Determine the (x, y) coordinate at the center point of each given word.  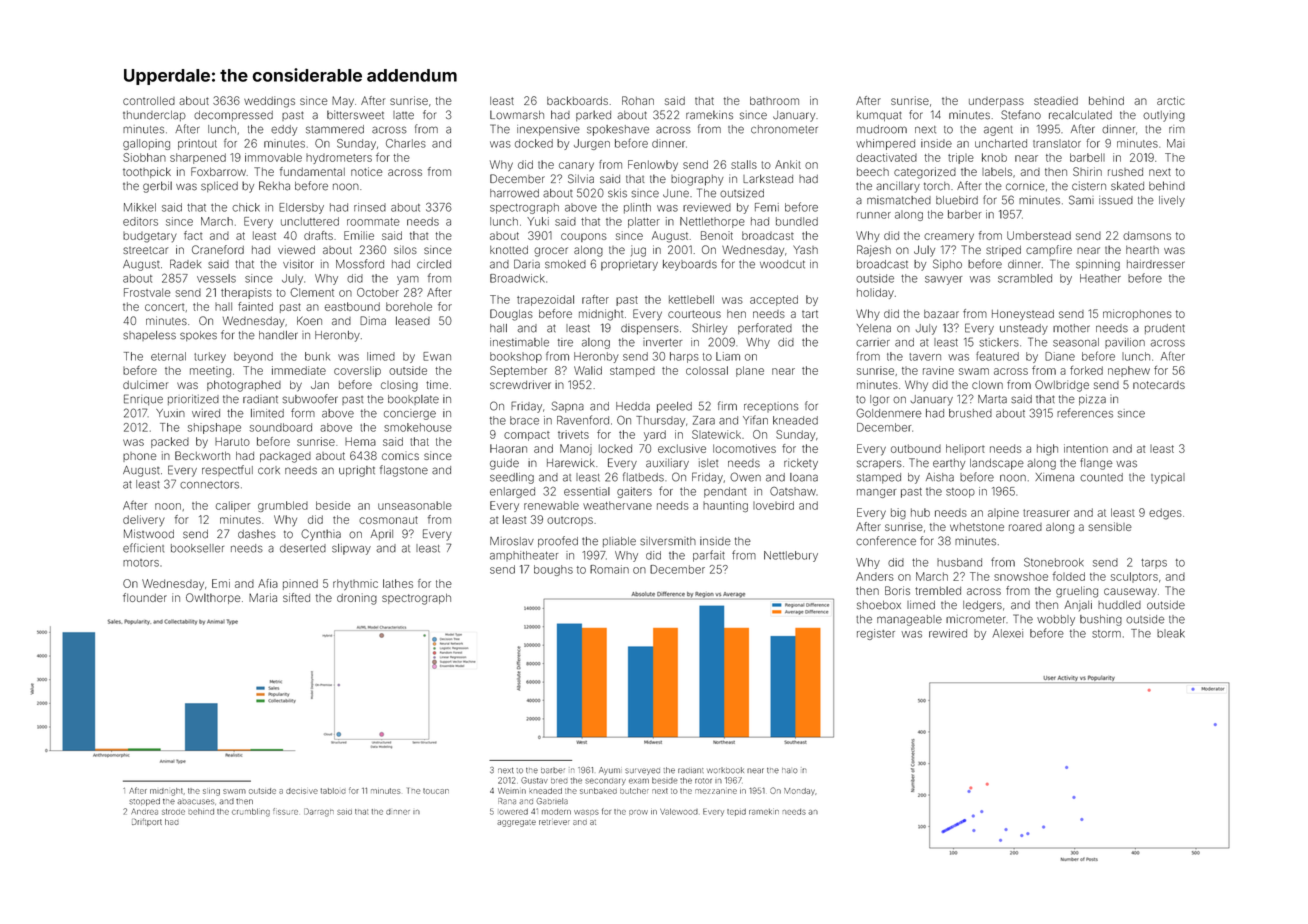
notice (366, 171)
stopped (144, 802)
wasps (586, 813)
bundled (797, 221)
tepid (736, 812)
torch (937, 186)
